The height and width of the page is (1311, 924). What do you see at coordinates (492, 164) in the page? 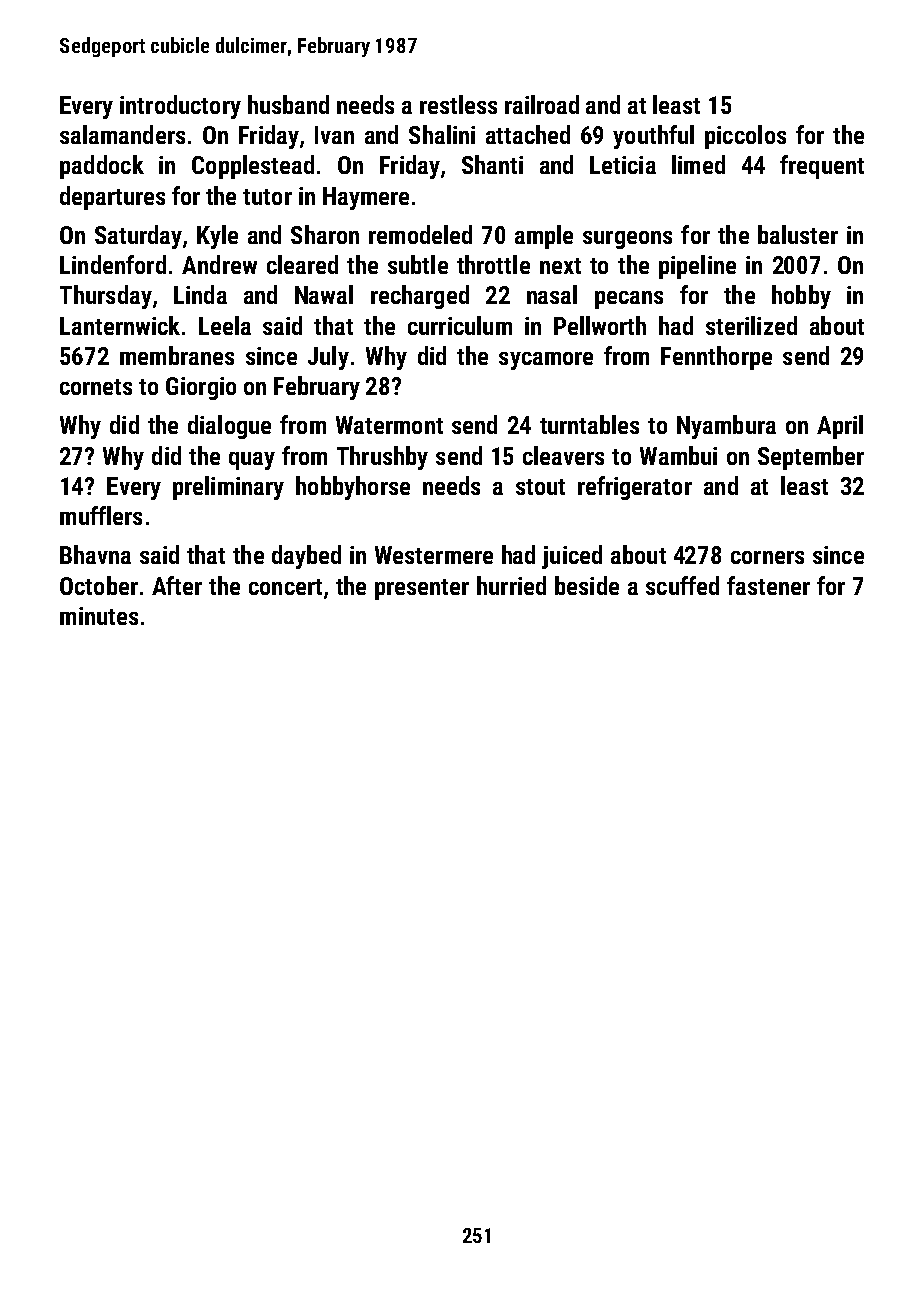
I see `Shanti` at bounding box center [492, 164].
